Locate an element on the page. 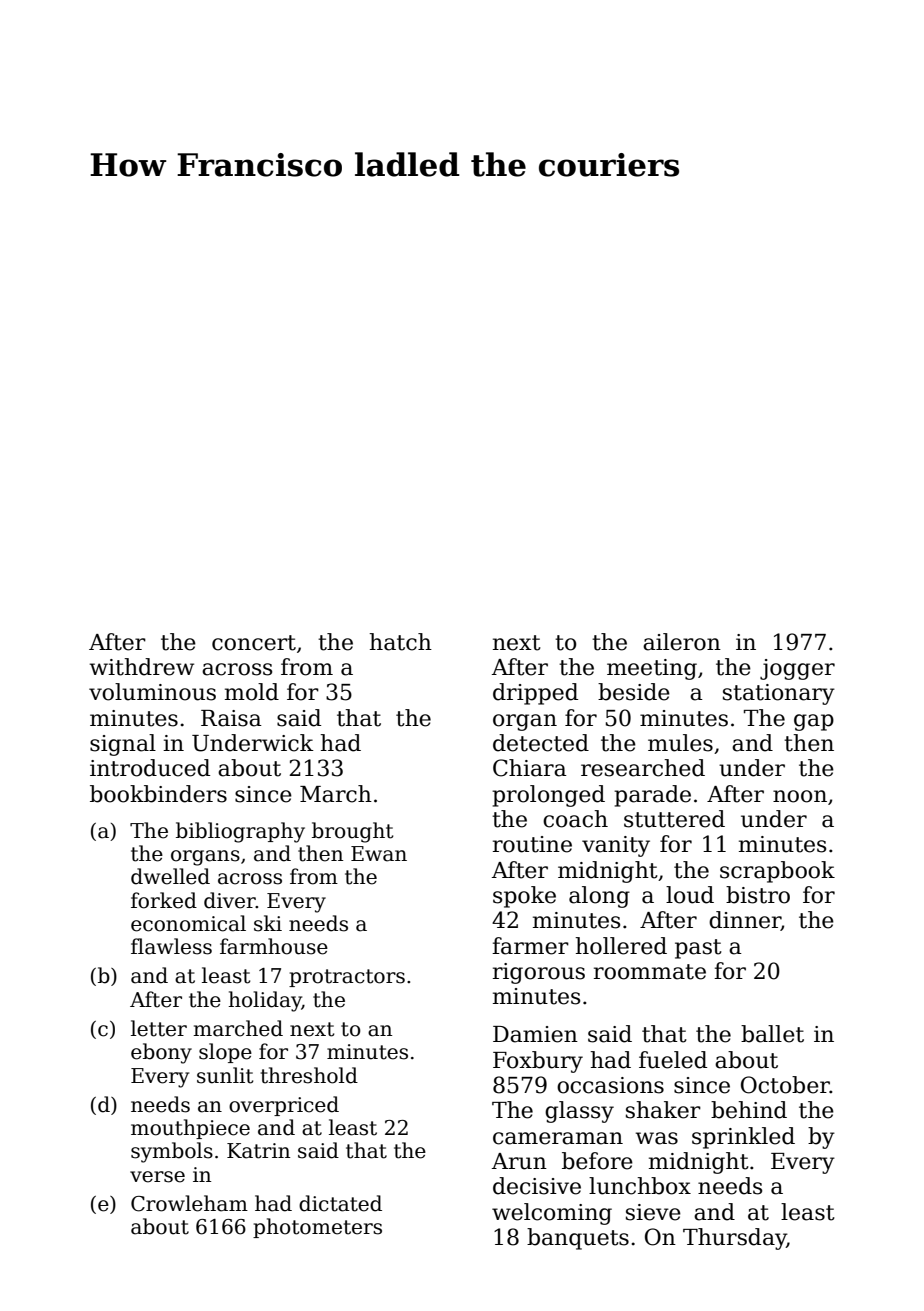 The image size is (924, 1311). hatch is located at coordinates (400, 642).
